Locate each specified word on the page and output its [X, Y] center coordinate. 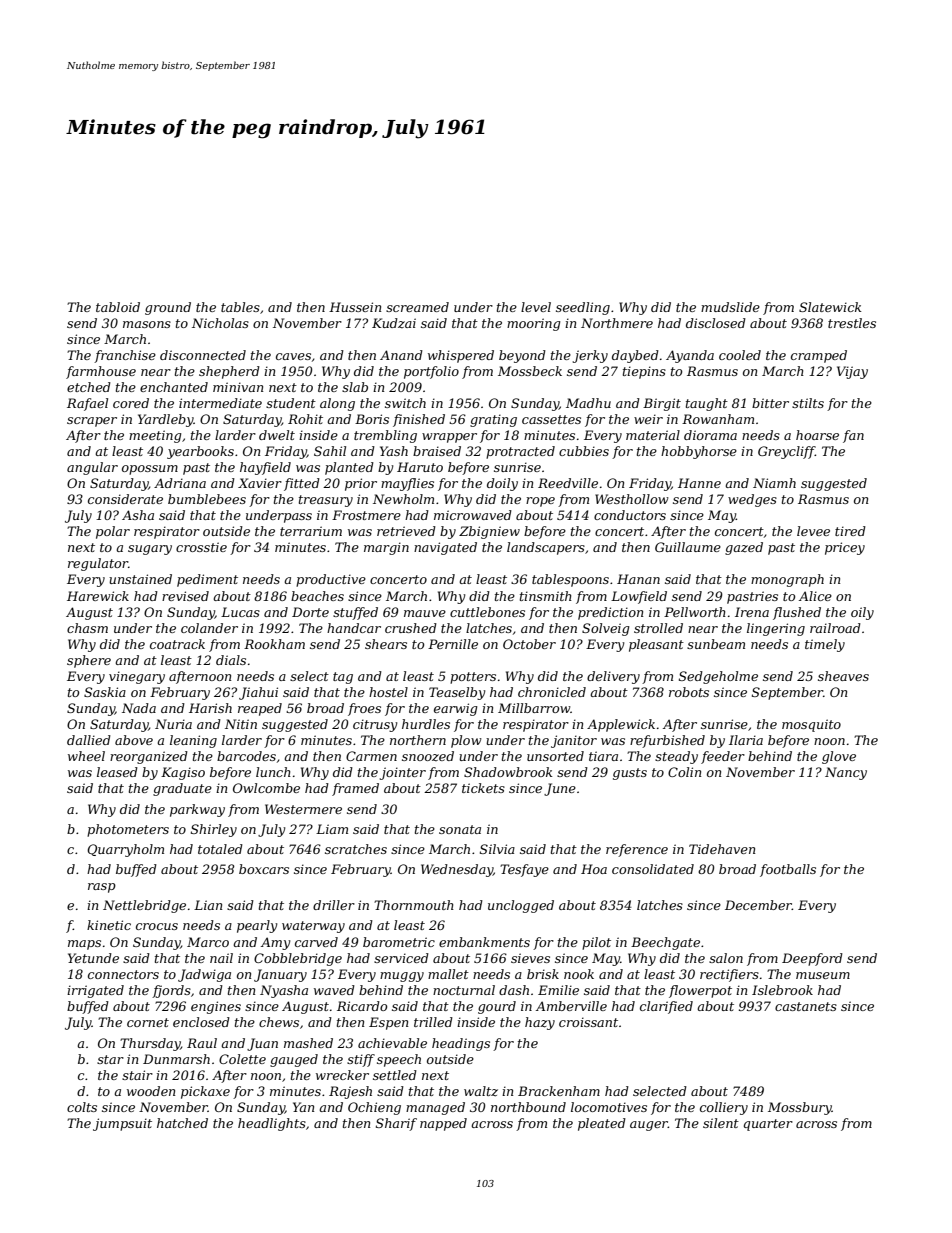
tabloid [118, 307]
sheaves [843, 676]
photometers [128, 830]
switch [405, 403]
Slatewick [830, 307]
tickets [483, 788]
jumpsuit [122, 1124]
